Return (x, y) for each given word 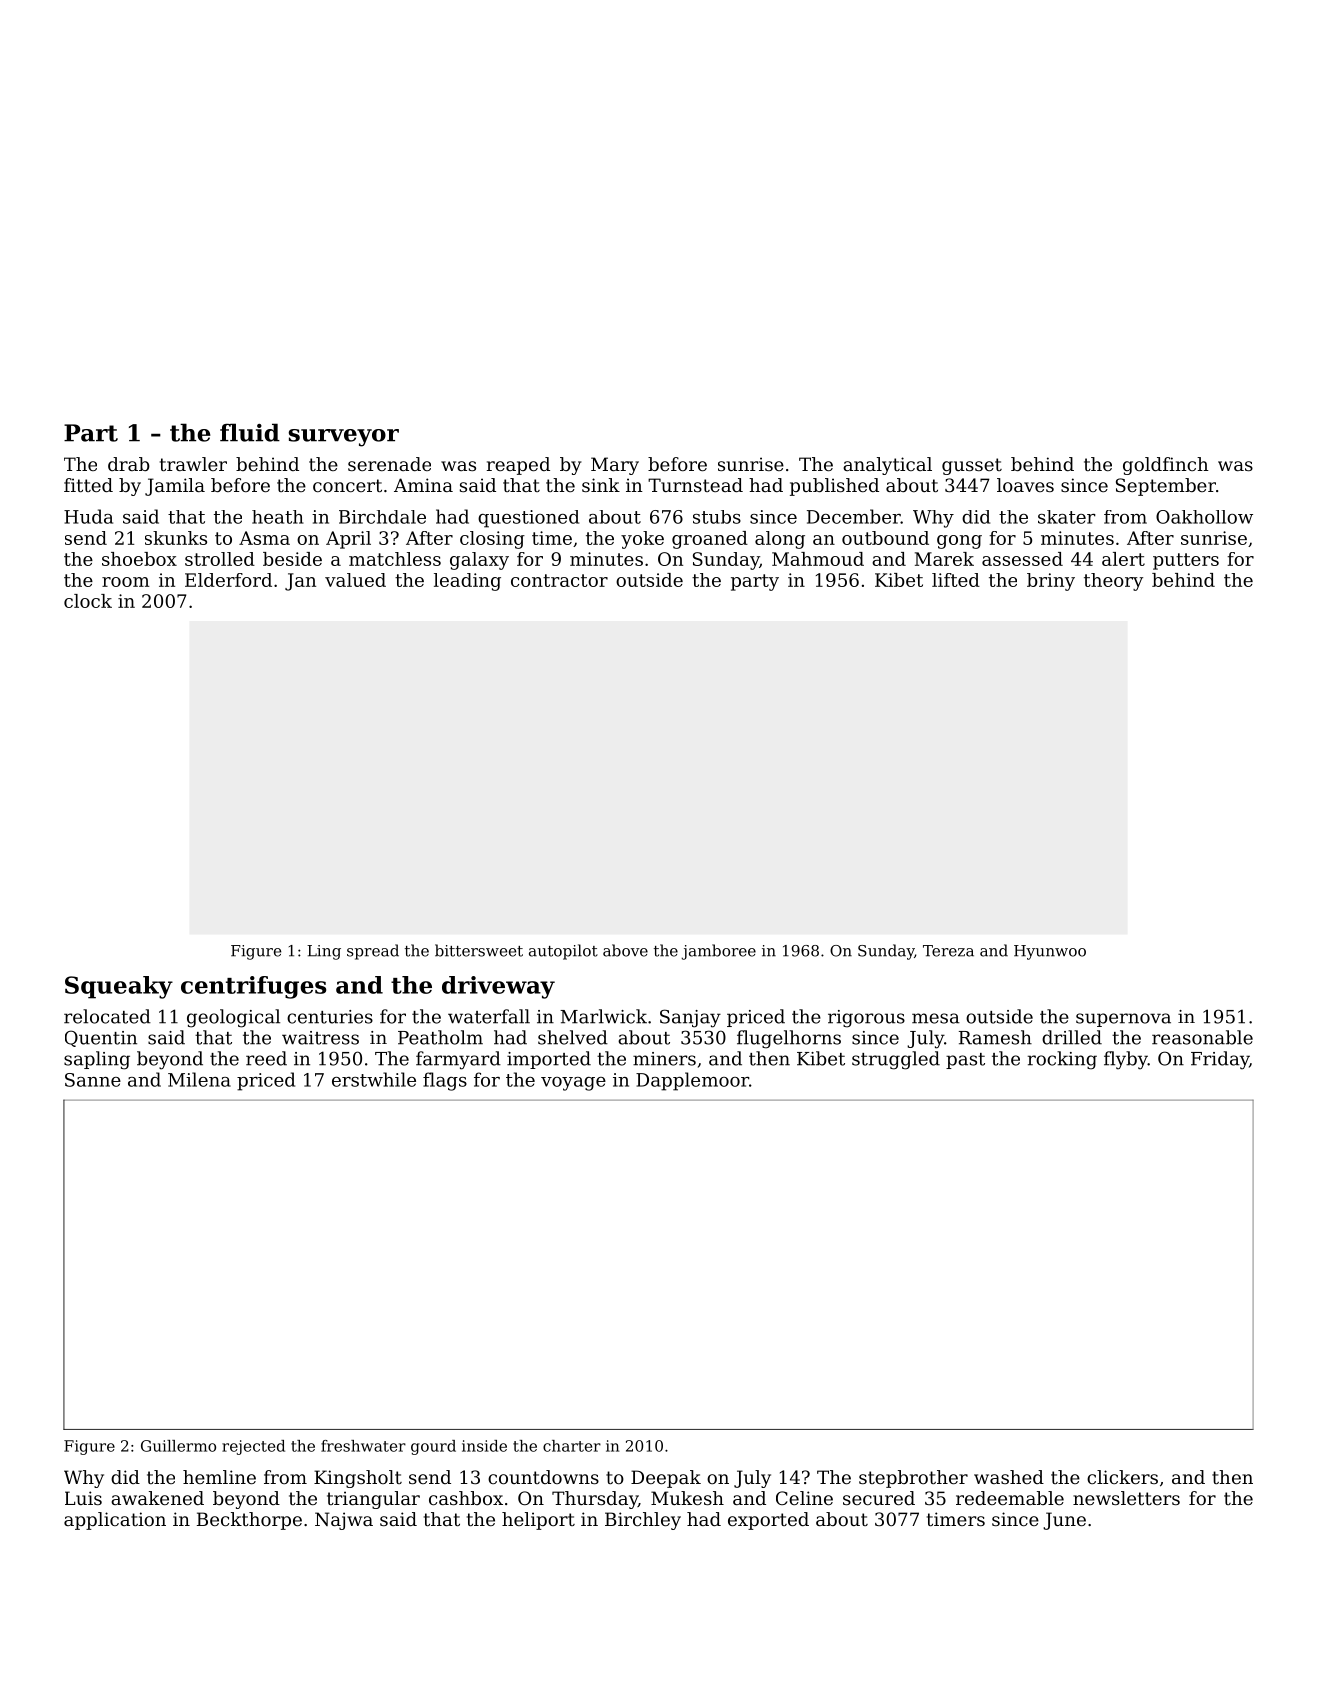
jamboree (719, 952)
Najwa (344, 1521)
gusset (972, 466)
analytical (887, 466)
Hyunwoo (1050, 952)
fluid (250, 432)
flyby (1126, 1060)
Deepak (666, 1479)
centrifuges (253, 987)
